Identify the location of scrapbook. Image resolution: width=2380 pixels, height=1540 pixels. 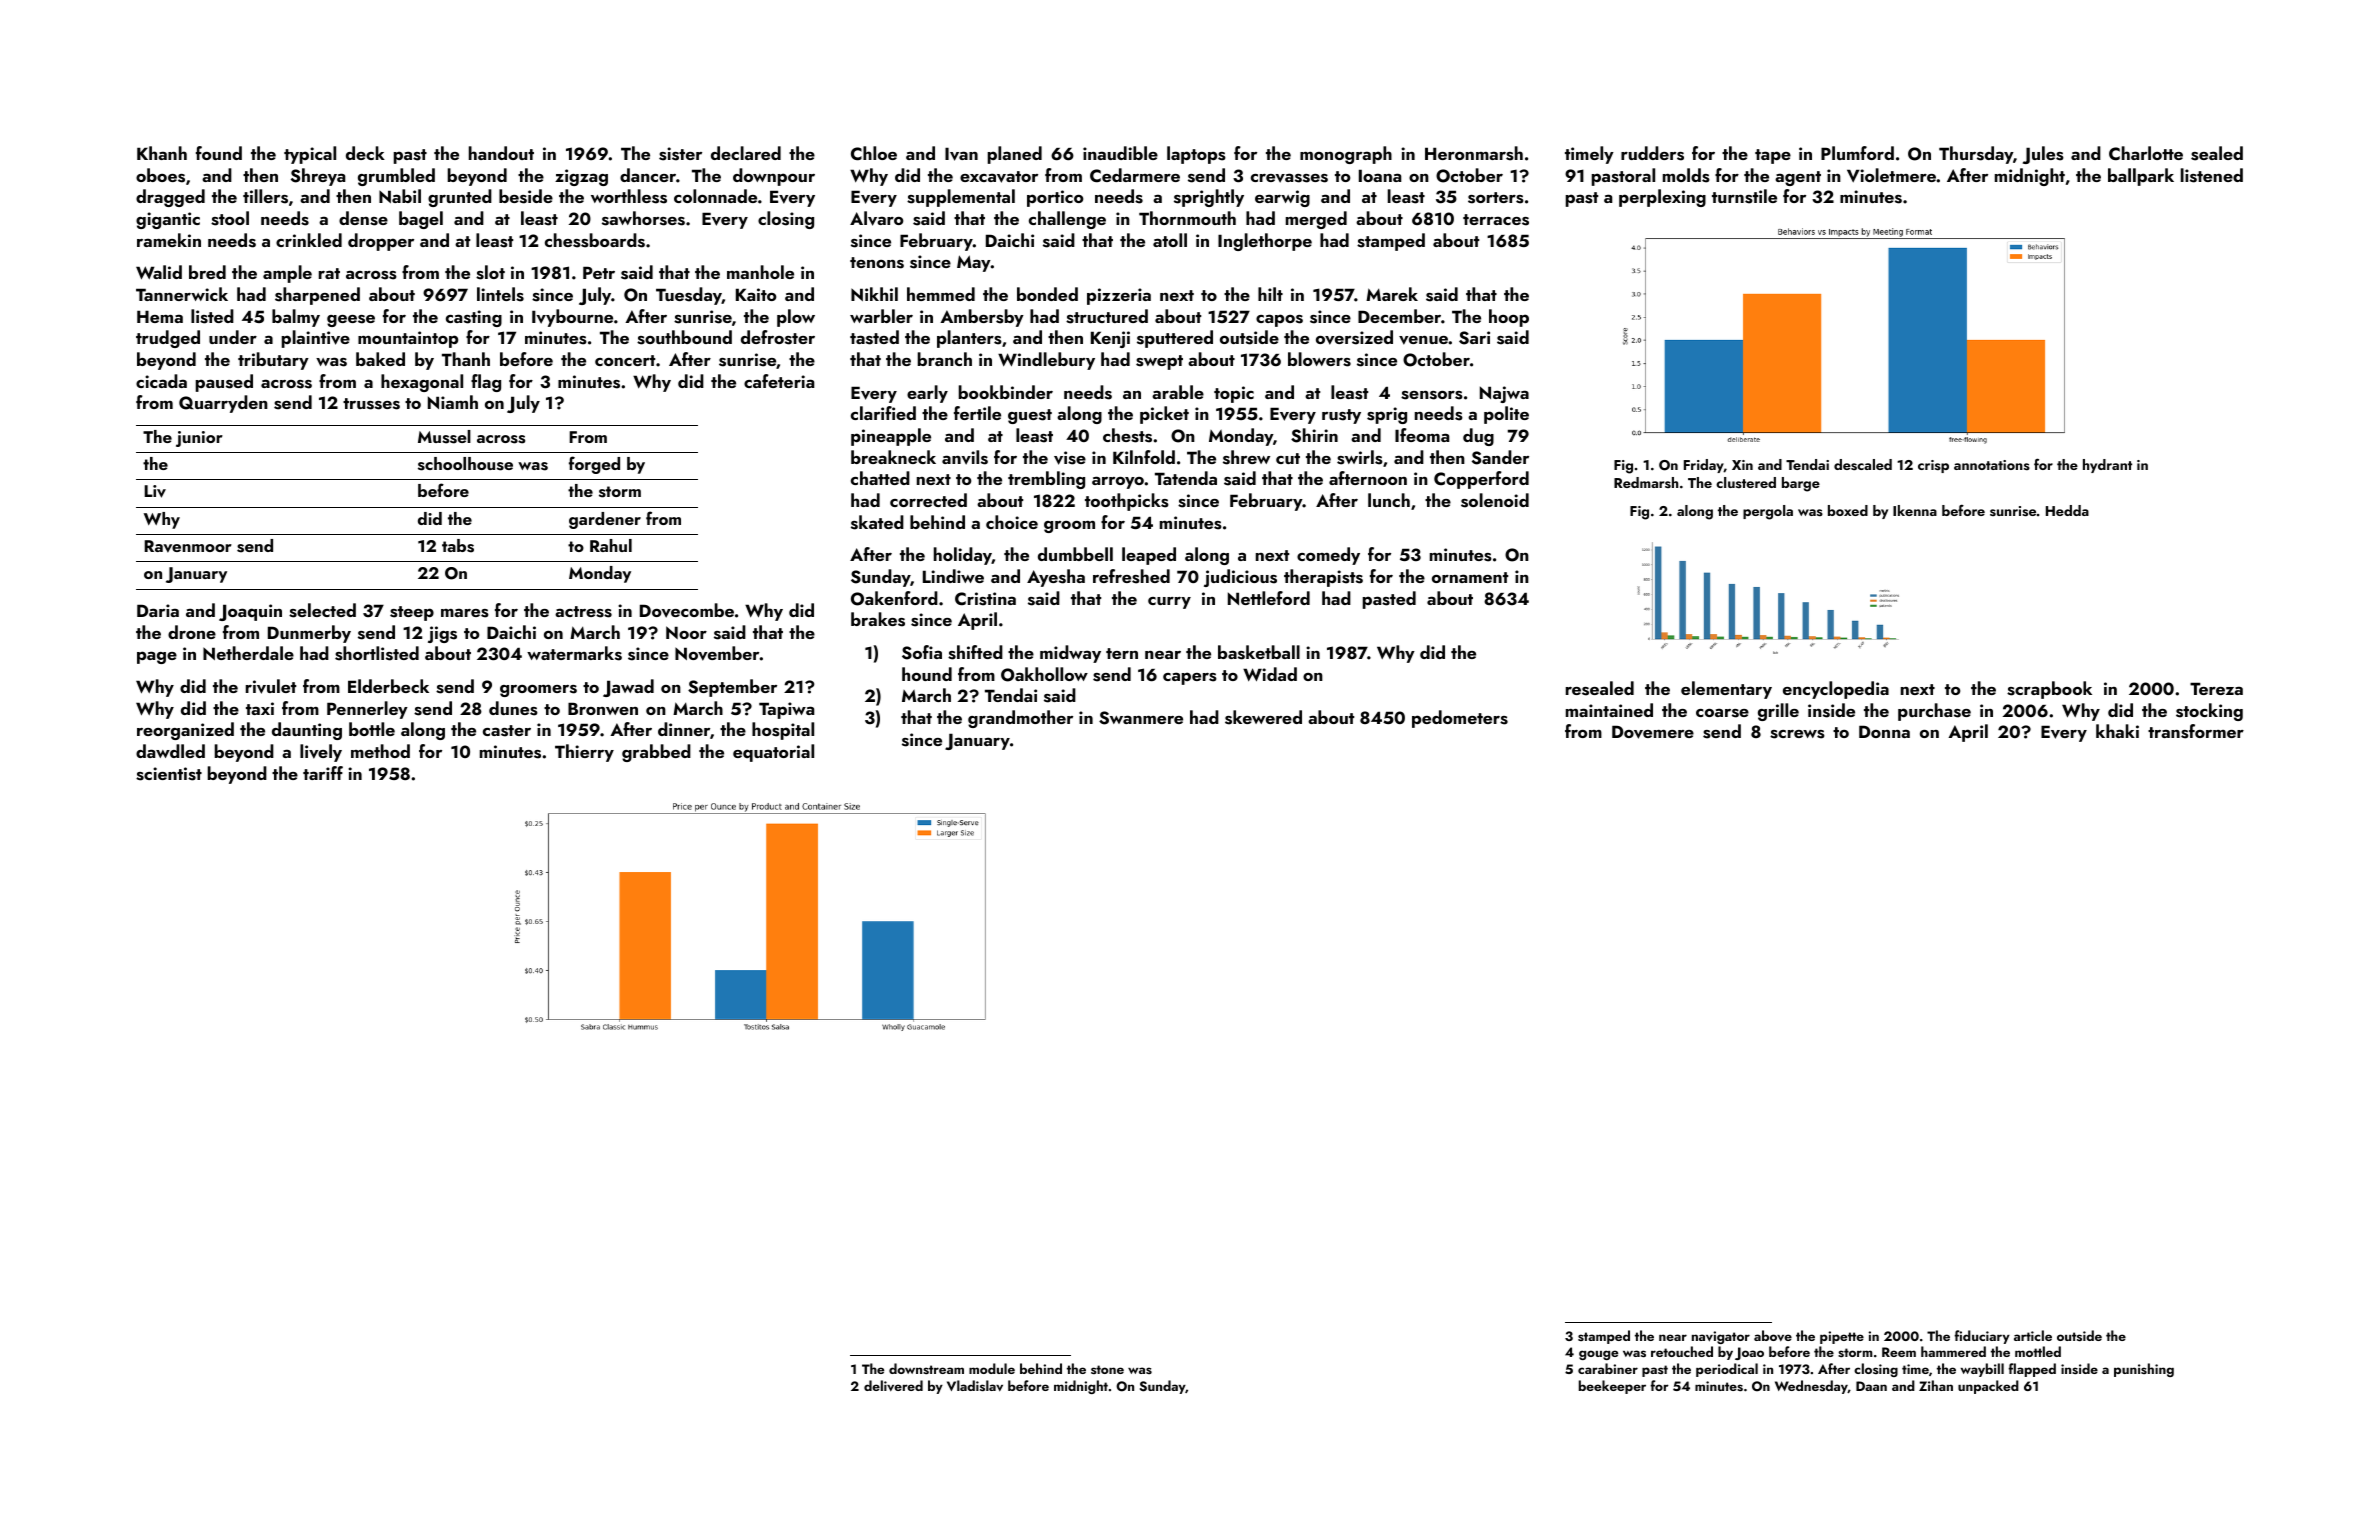
(2049, 690).
